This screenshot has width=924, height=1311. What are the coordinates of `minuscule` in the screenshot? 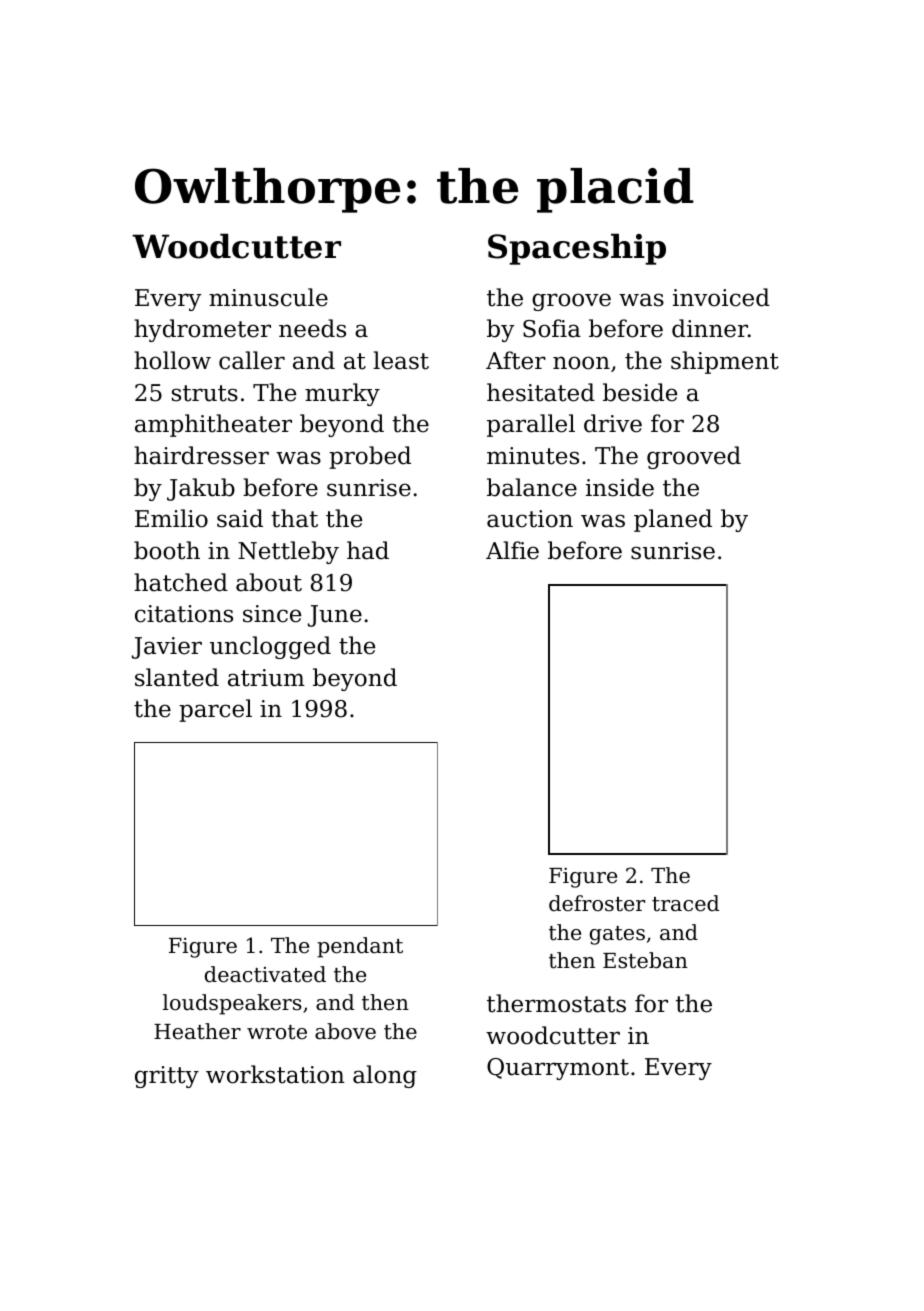 It's located at (268, 297).
